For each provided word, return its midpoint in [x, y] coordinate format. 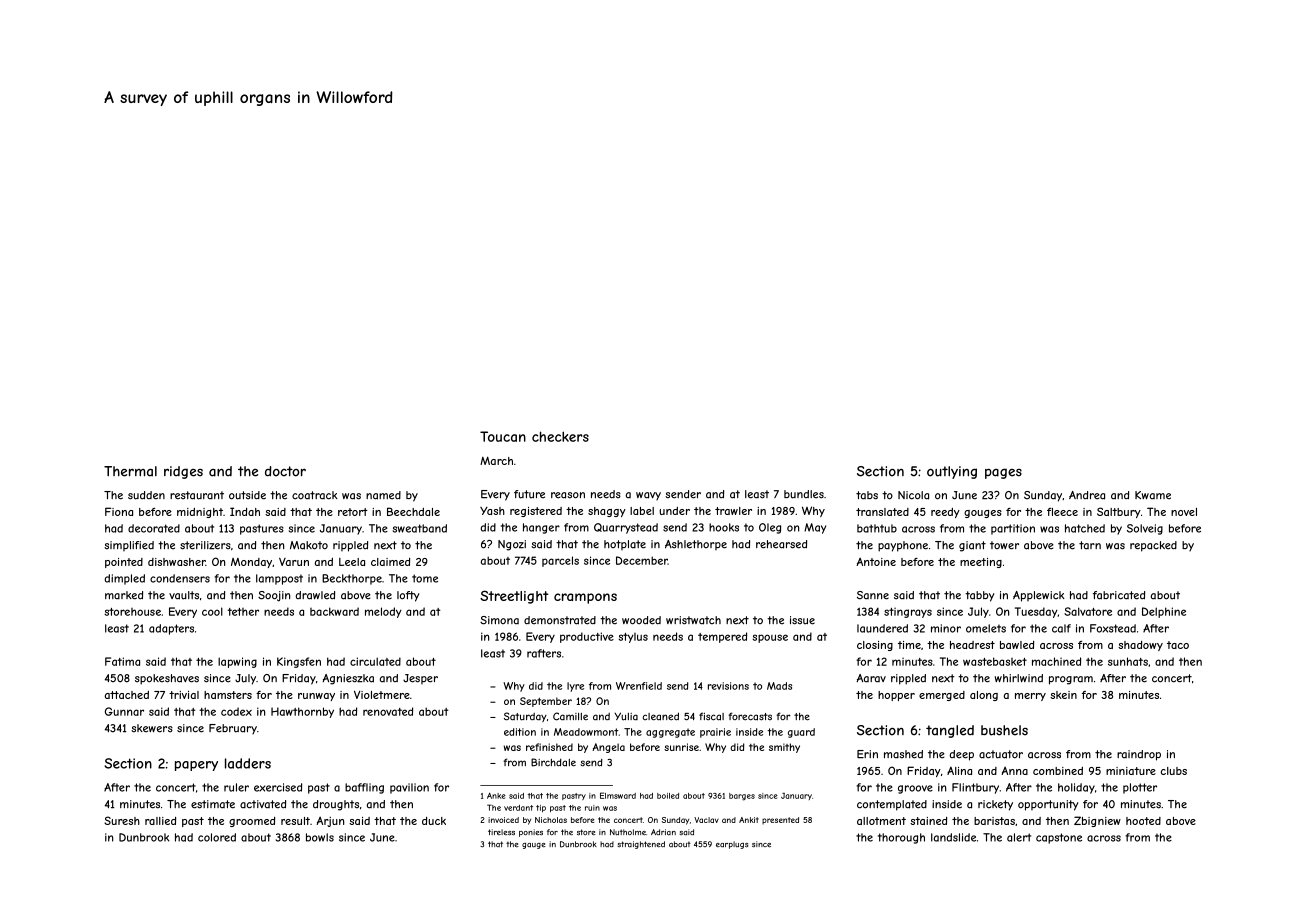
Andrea [1087, 495]
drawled [315, 595]
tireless [501, 832]
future [529, 494]
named [383, 495]
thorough [901, 838]
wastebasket [995, 661]
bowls [320, 837]
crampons [585, 598]
